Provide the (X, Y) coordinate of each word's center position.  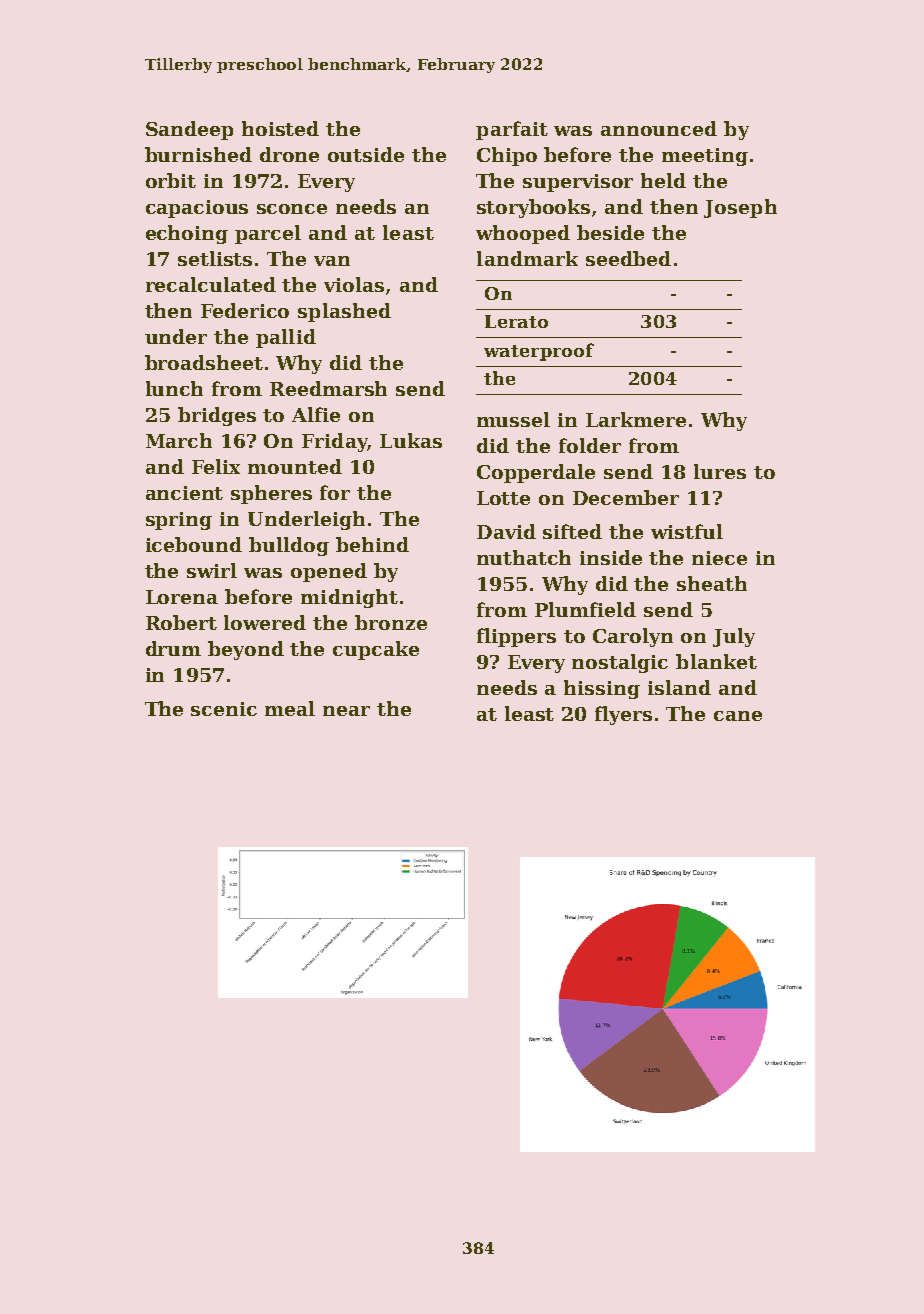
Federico (245, 310)
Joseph (740, 208)
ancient (184, 493)
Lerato (516, 321)
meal (290, 708)
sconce (292, 209)
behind (372, 544)
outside (366, 154)
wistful (687, 531)
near (346, 711)
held (663, 180)
